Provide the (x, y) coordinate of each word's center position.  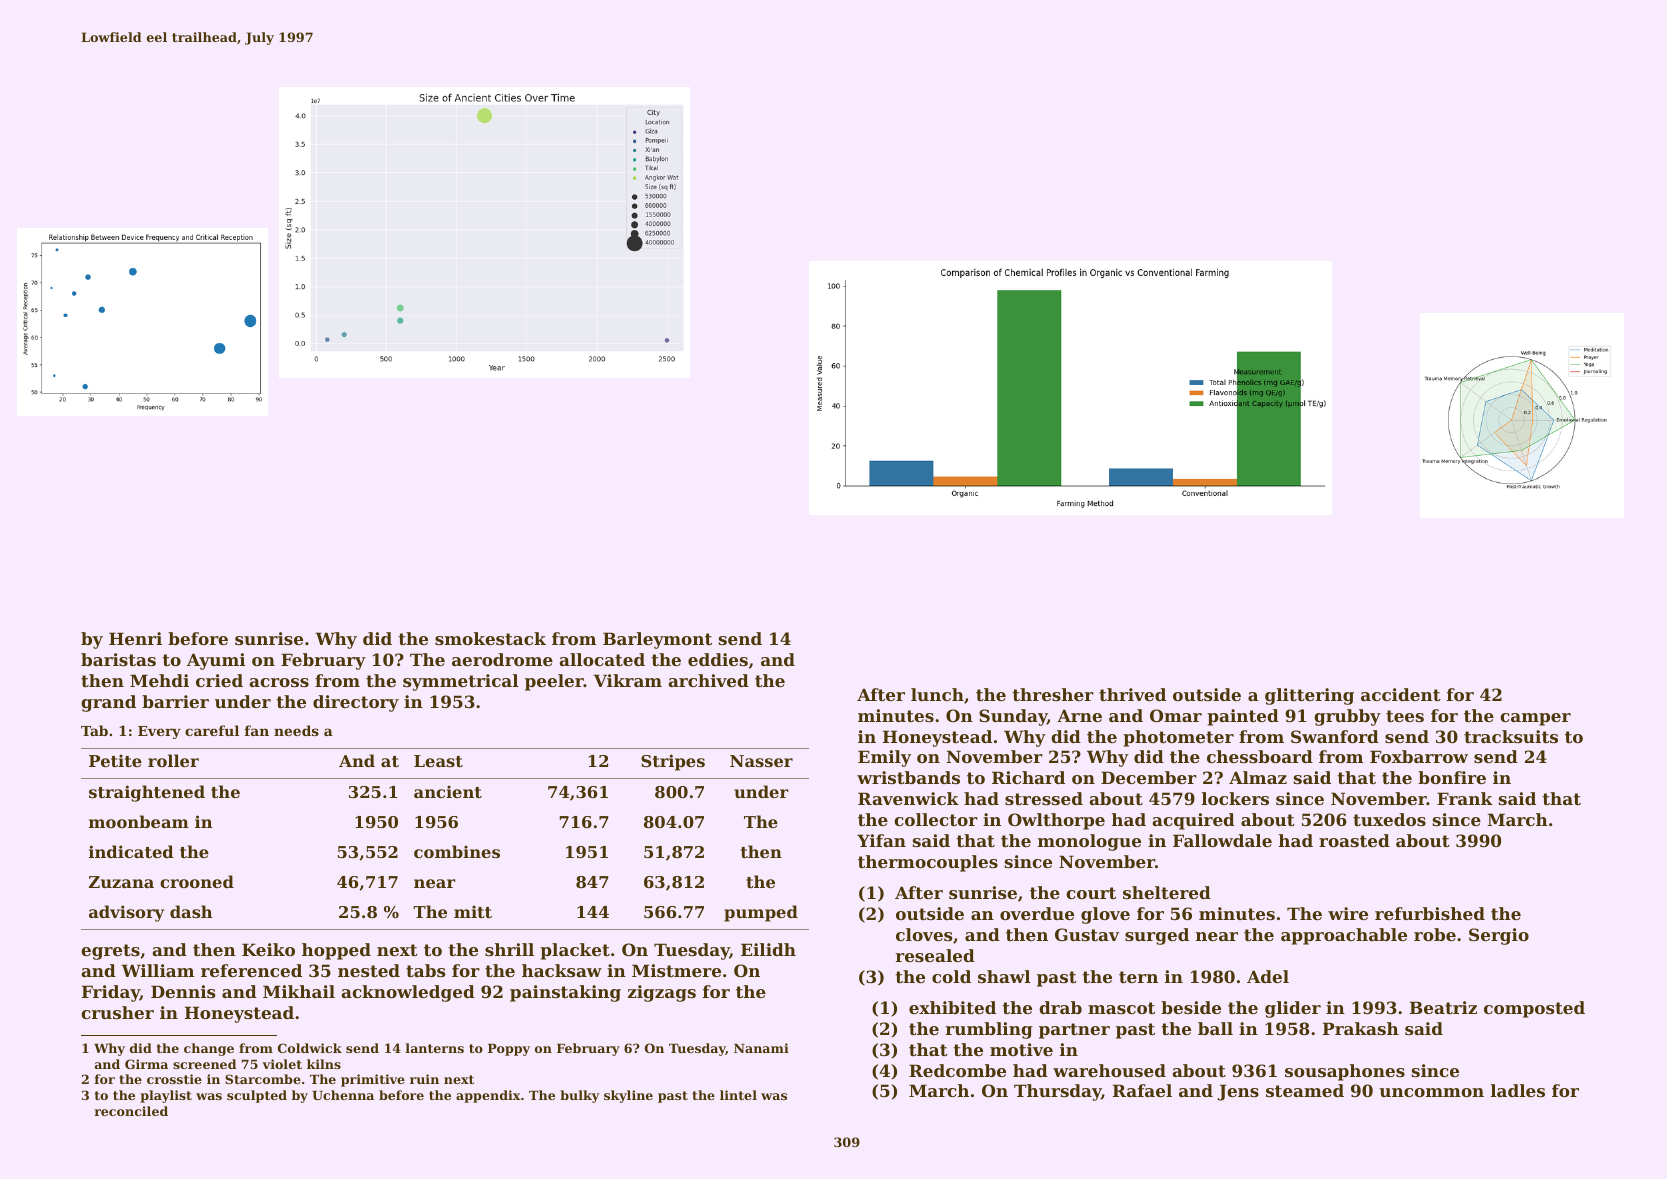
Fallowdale (1222, 840)
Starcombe (263, 1079)
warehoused (1109, 1070)
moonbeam (139, 821)
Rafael (1142, 1090)
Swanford (1335, 736)
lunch (937, 694)
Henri (135, 638)
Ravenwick (908, 798)
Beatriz (1443, 1007)
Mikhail (299, 991)
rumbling (989, 1030)
